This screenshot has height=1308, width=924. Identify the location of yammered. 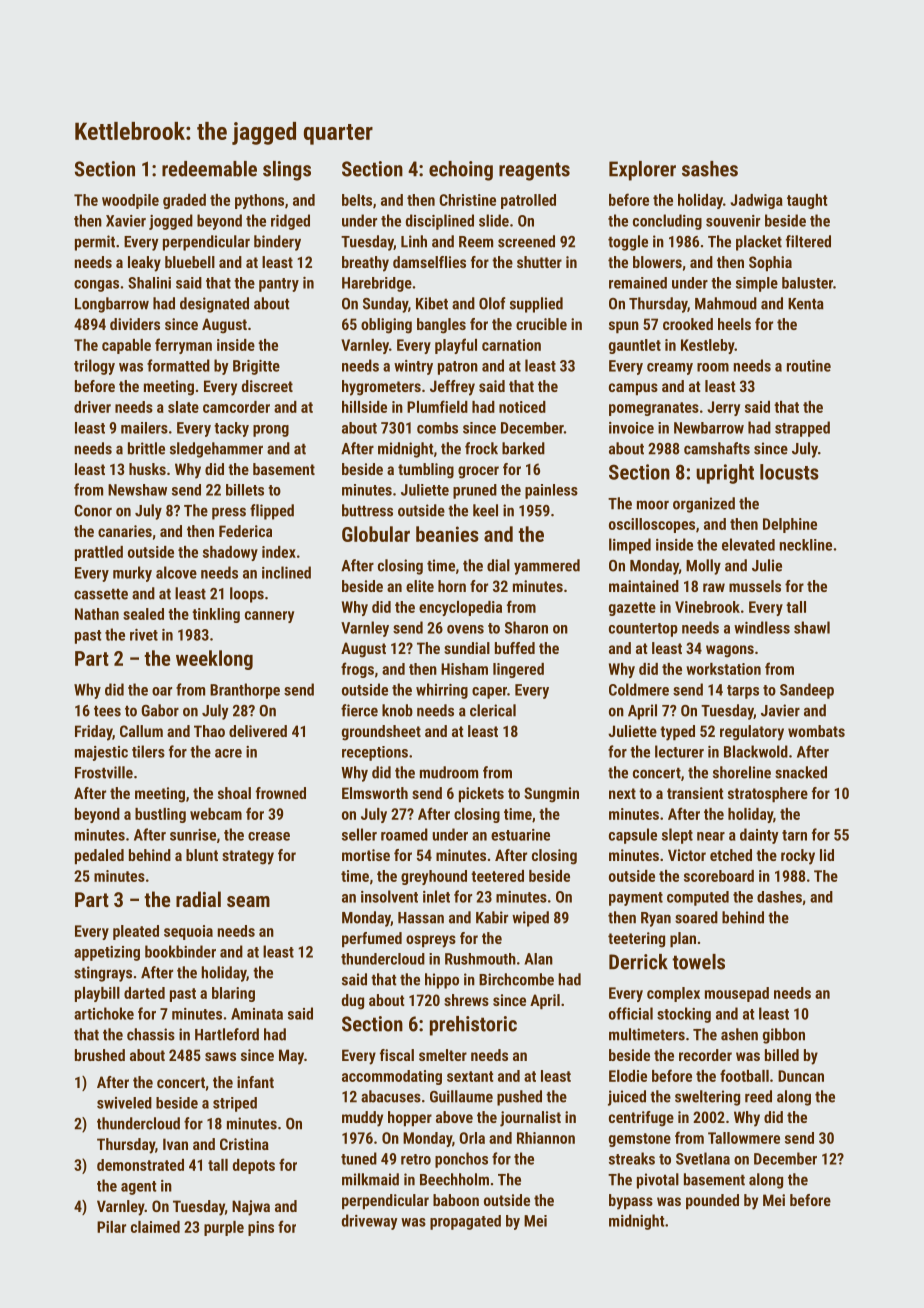
(547, 567).
